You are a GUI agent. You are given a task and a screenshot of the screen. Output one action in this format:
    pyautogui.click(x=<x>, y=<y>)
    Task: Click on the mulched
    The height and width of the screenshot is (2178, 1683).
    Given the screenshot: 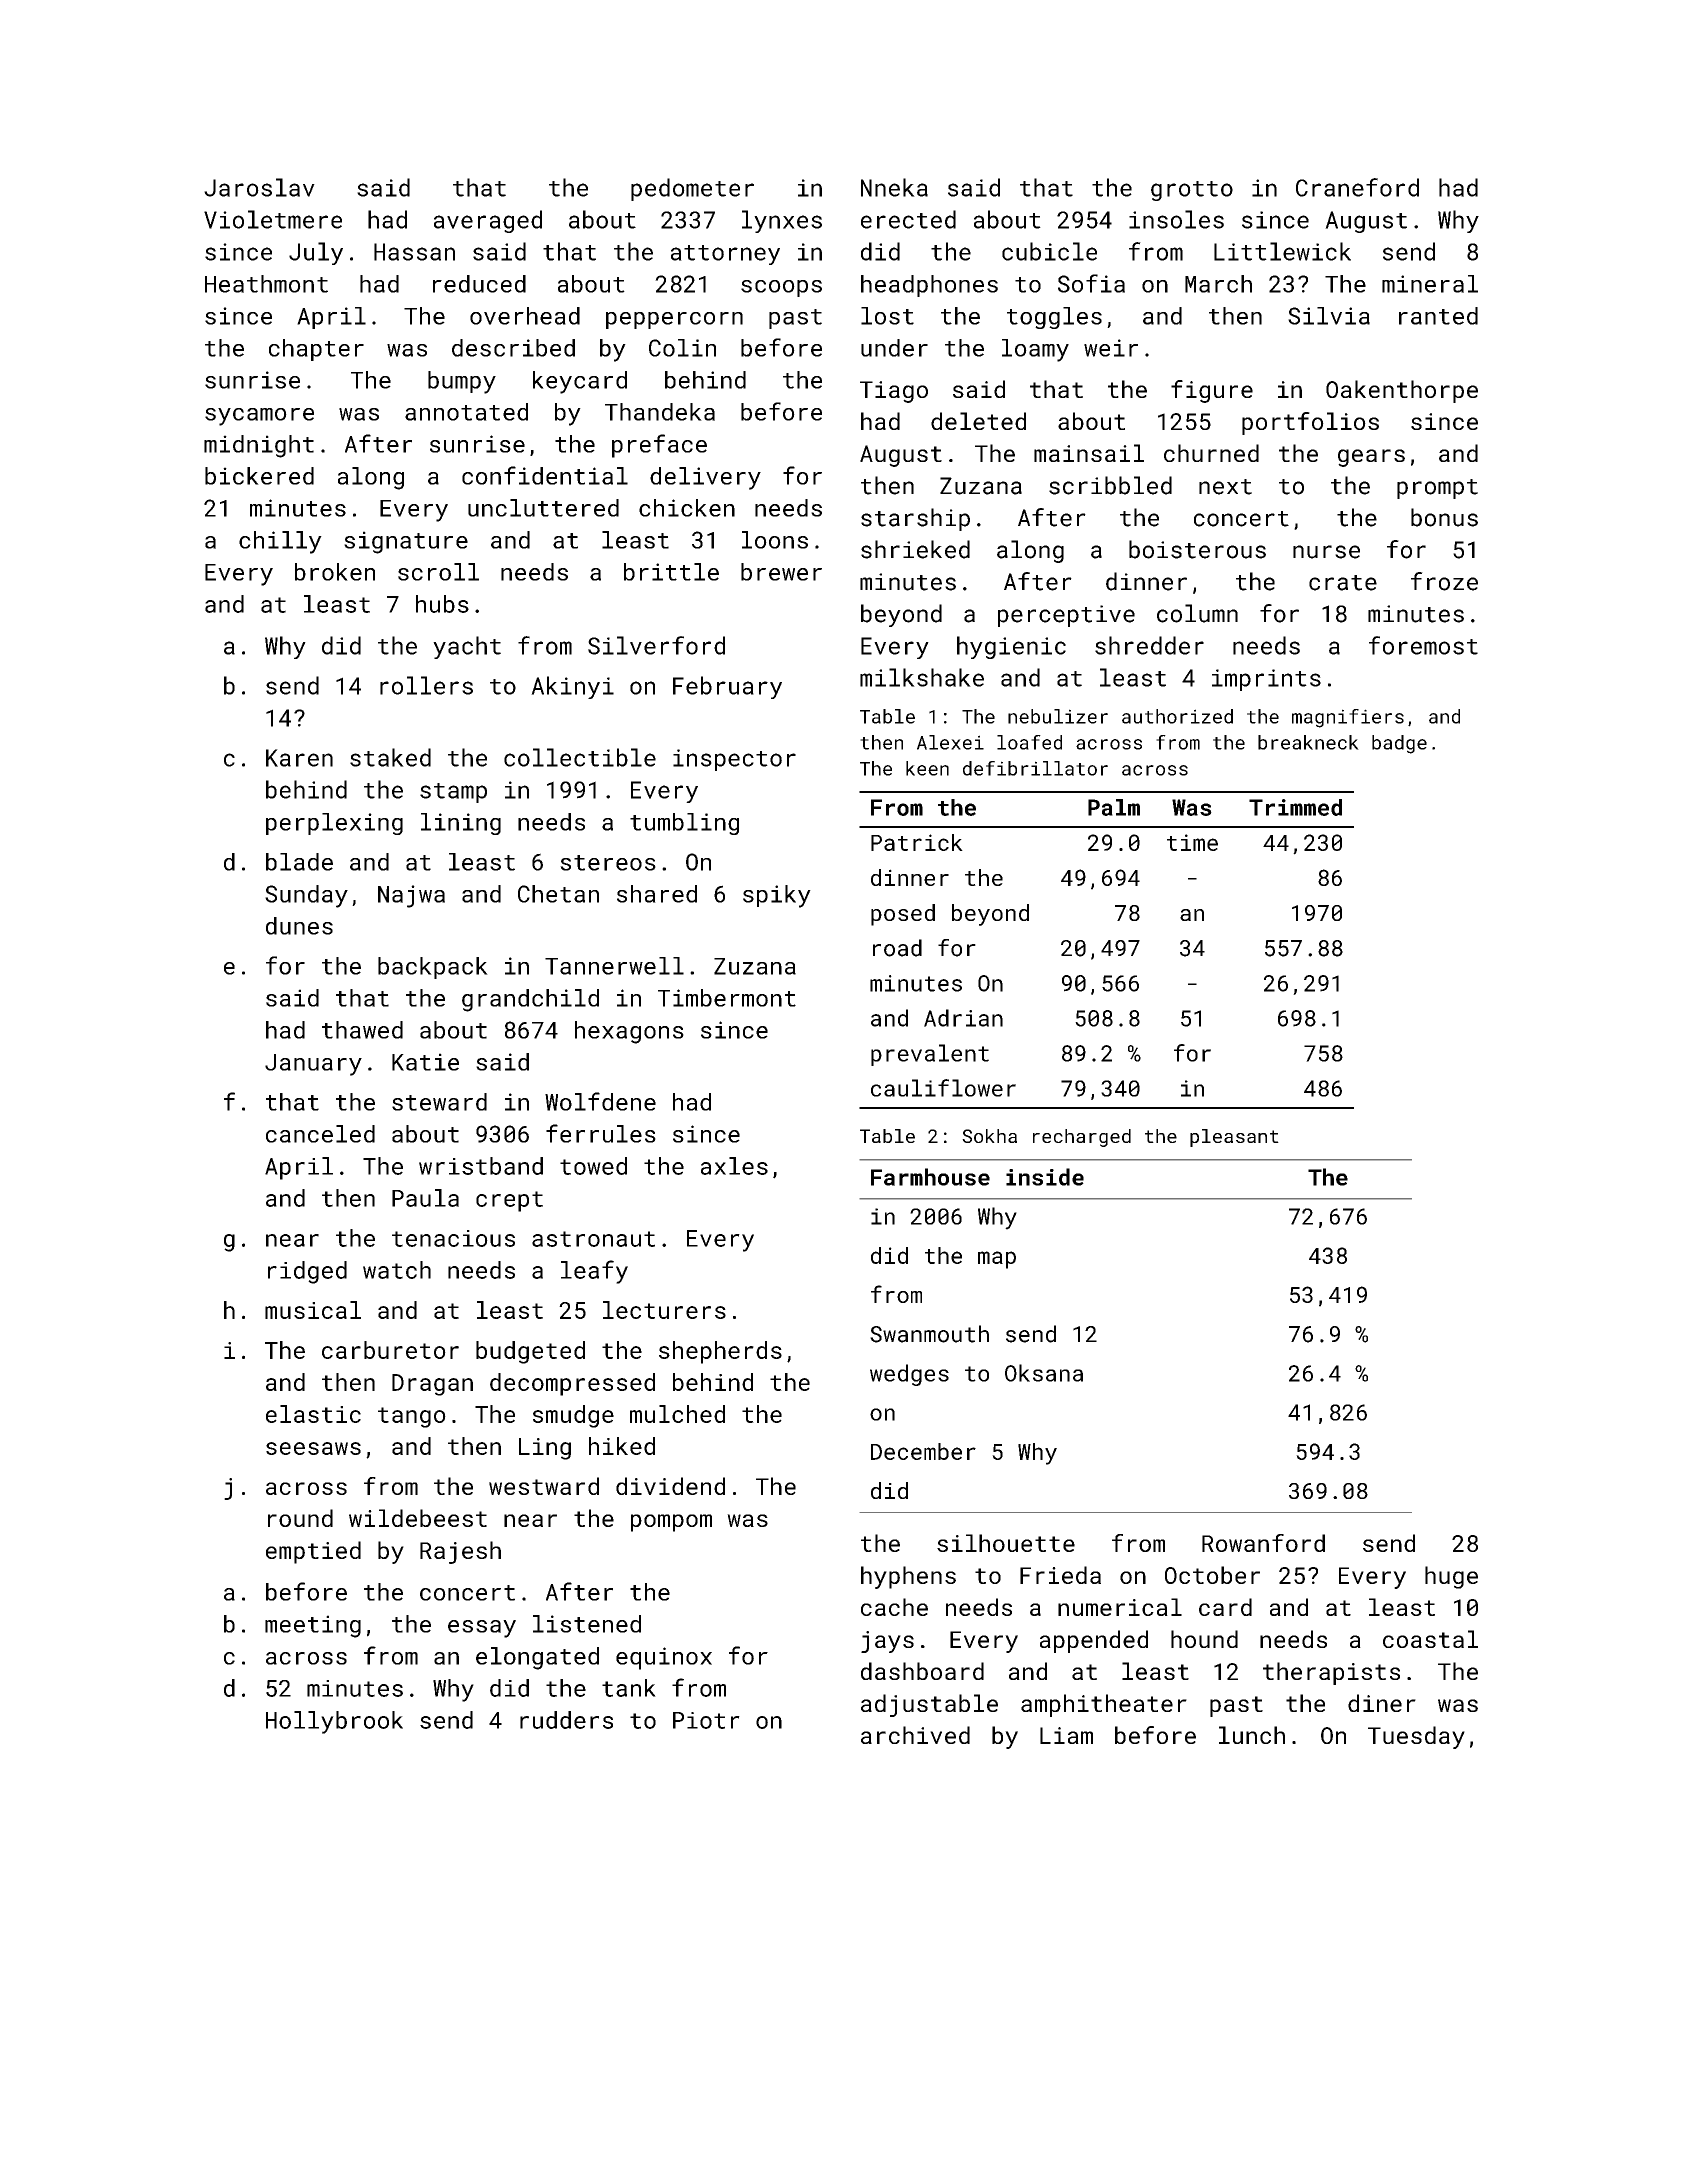 What is the action you would take?
    pyautogui.click(x=677, y=1414)
